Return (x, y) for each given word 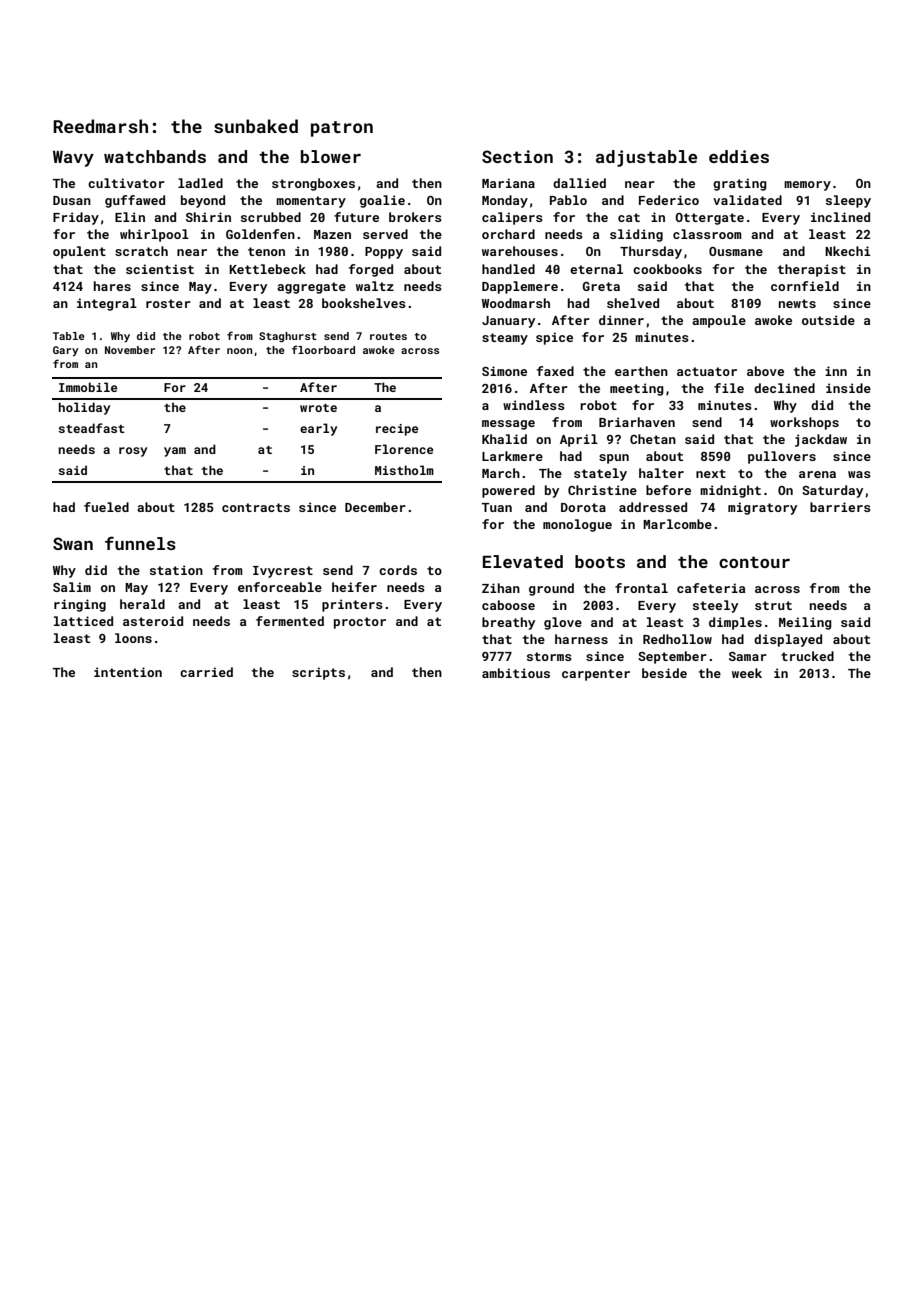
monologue (577, 525)
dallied (579, 183)
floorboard (323, 349)
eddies (739, 156)
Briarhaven (637, 422)
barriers (840, 507)
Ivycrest (283, 572)
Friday (76, 218)
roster (168, 303)
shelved (633, 303)
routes (388, 336)
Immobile (88, 387)
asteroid (153, 621)
